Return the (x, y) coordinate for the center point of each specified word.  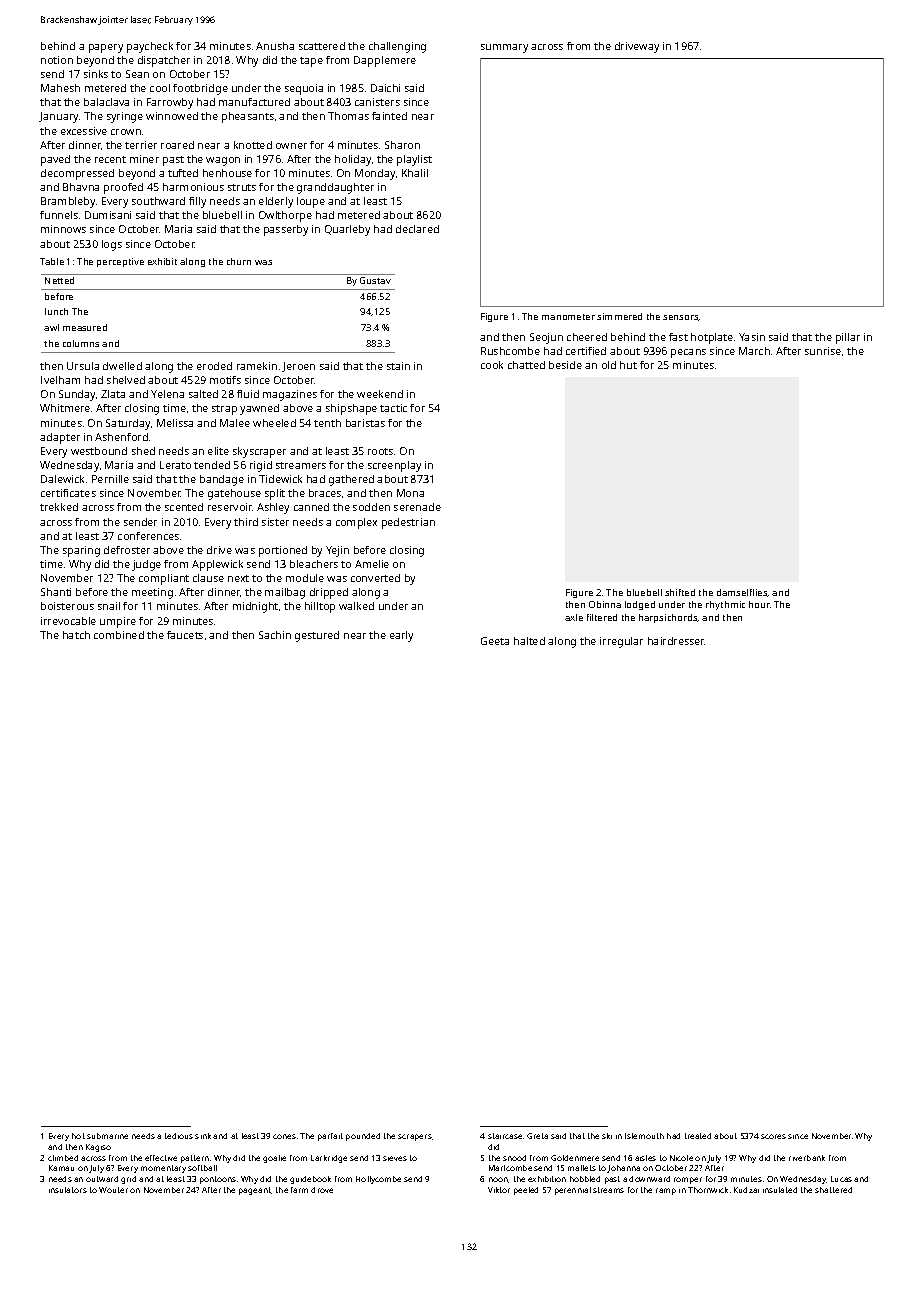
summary (504, 48)
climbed (63, 1158)
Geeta (495, 641)
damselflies (742, 593)
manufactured (254, 102)
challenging (397, 47)
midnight (255, 607)
